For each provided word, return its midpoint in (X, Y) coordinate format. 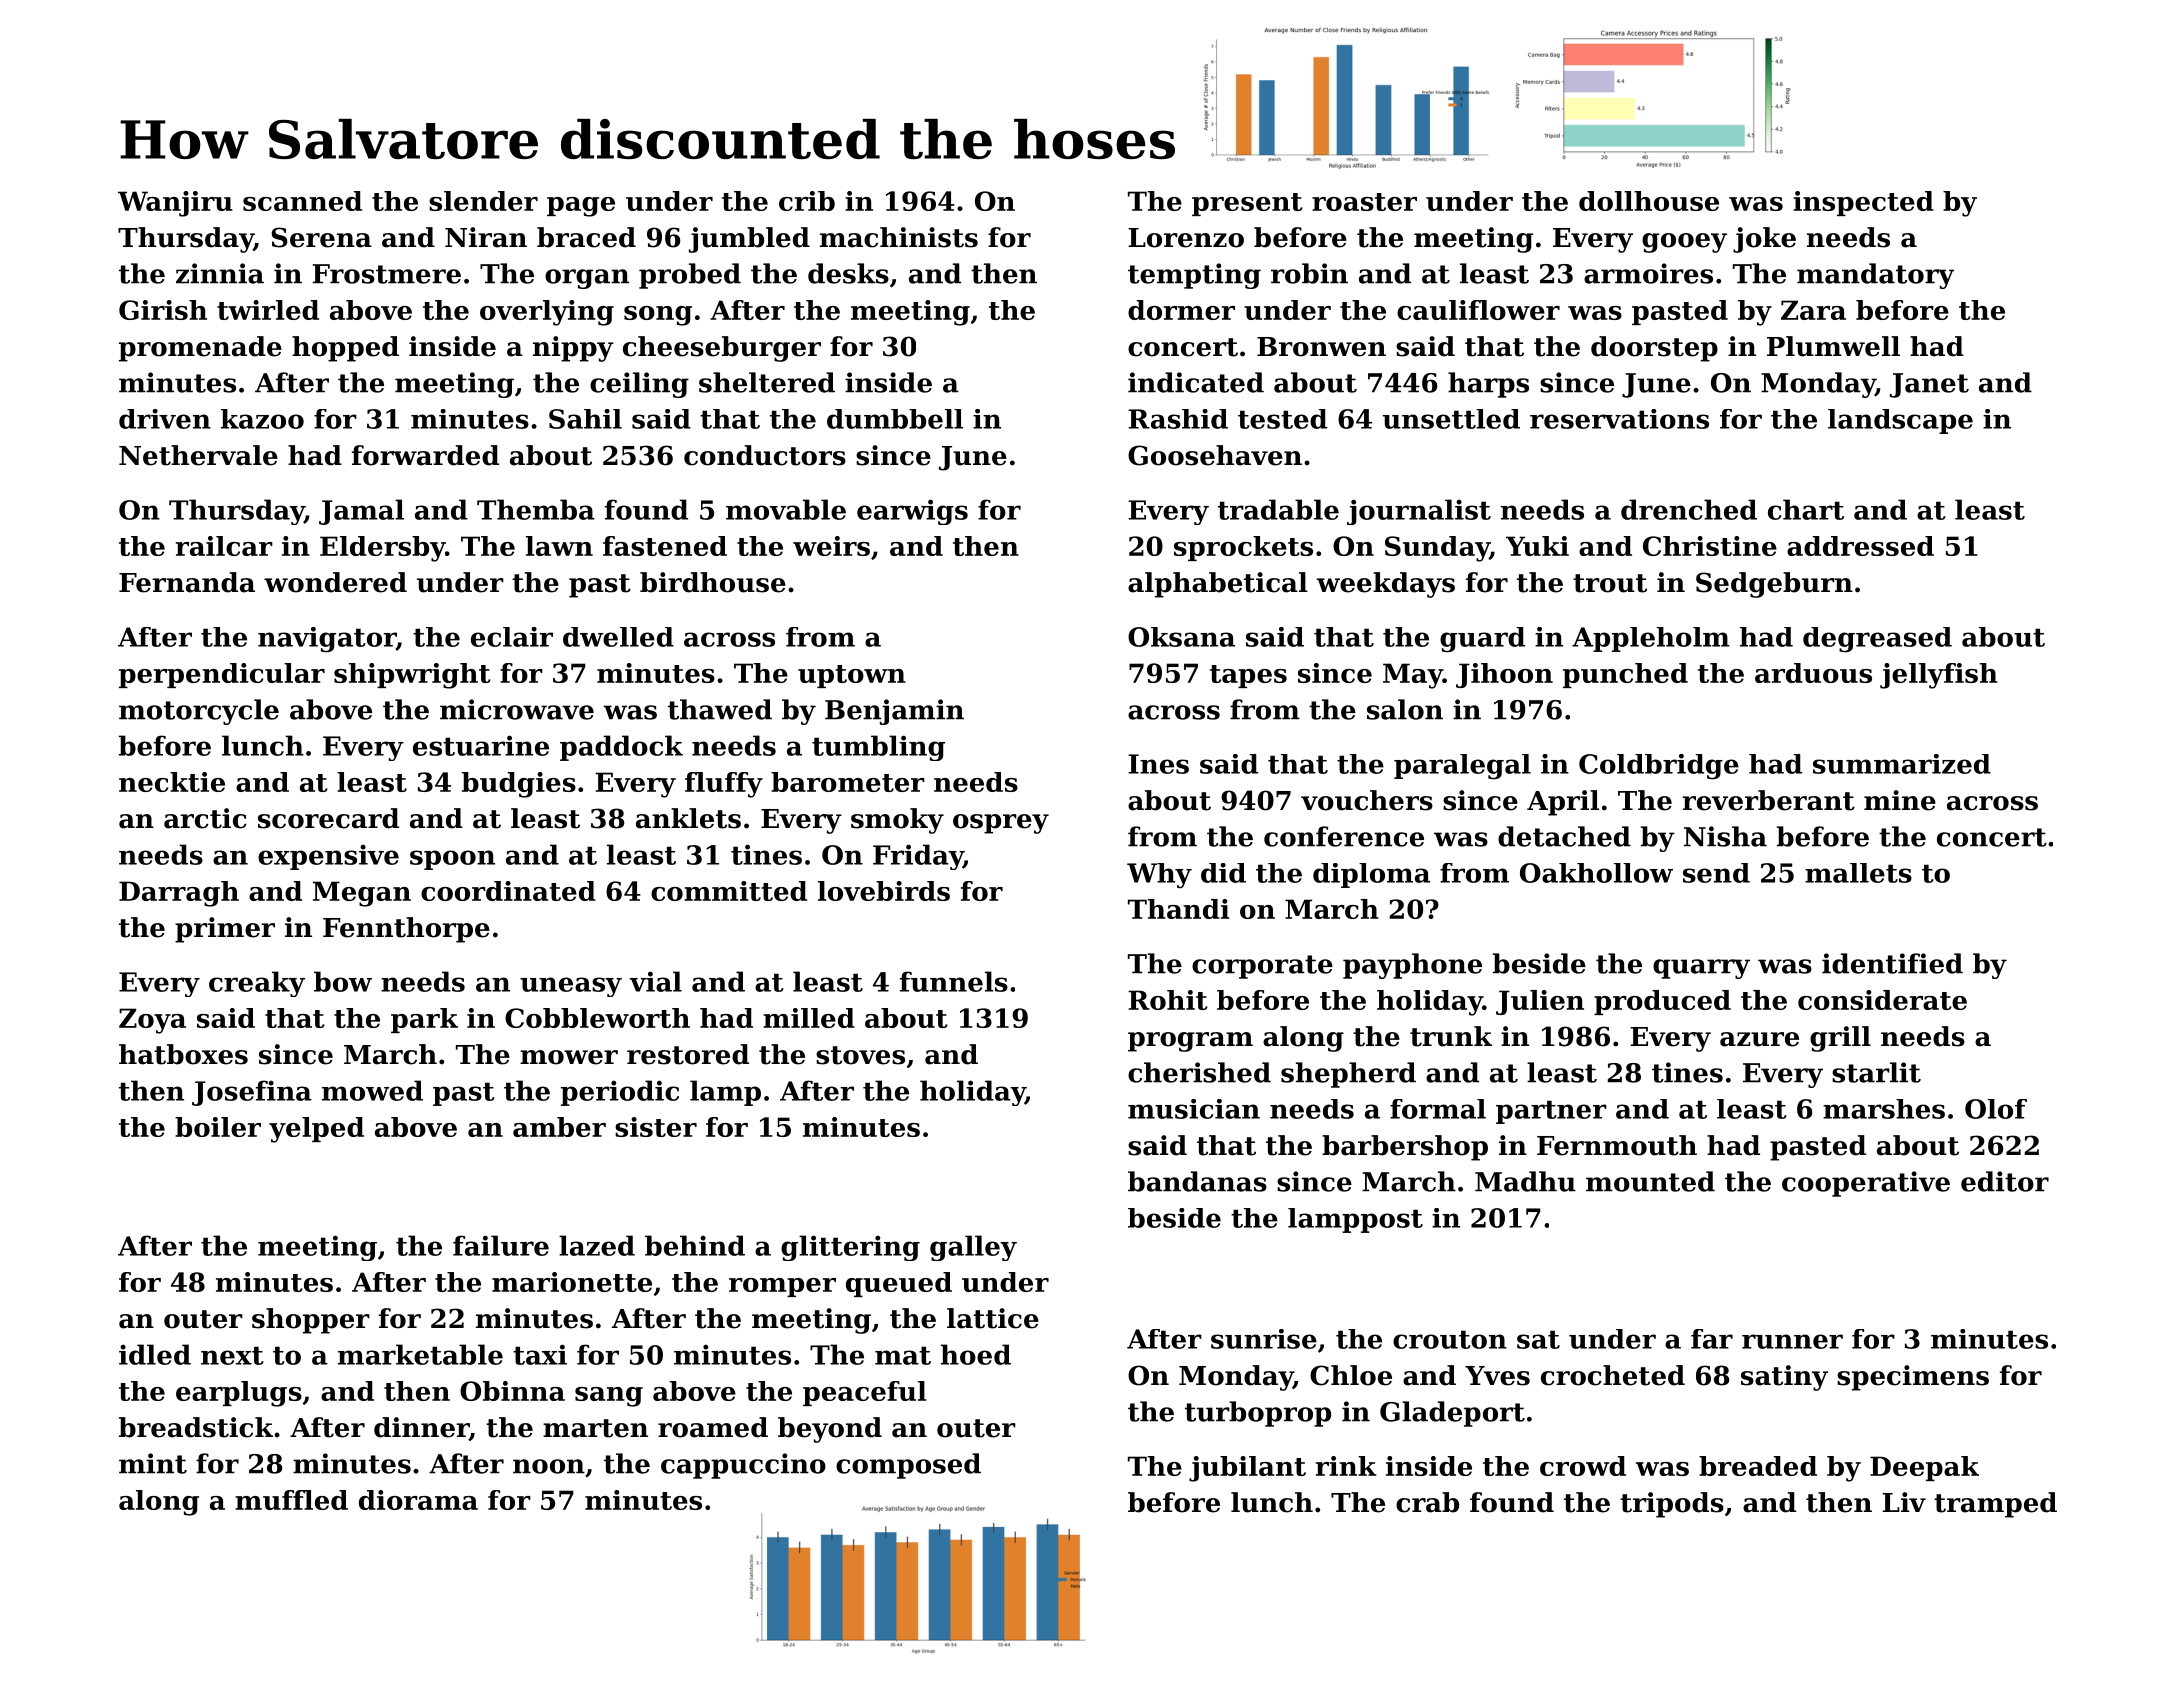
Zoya (152, 1021)
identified (1892, 963)
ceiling (639, 385)
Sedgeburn (1774, 585)
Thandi (1178, 909)
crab (1427, 1502)
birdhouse (713, 582)
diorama (418, 1500)
